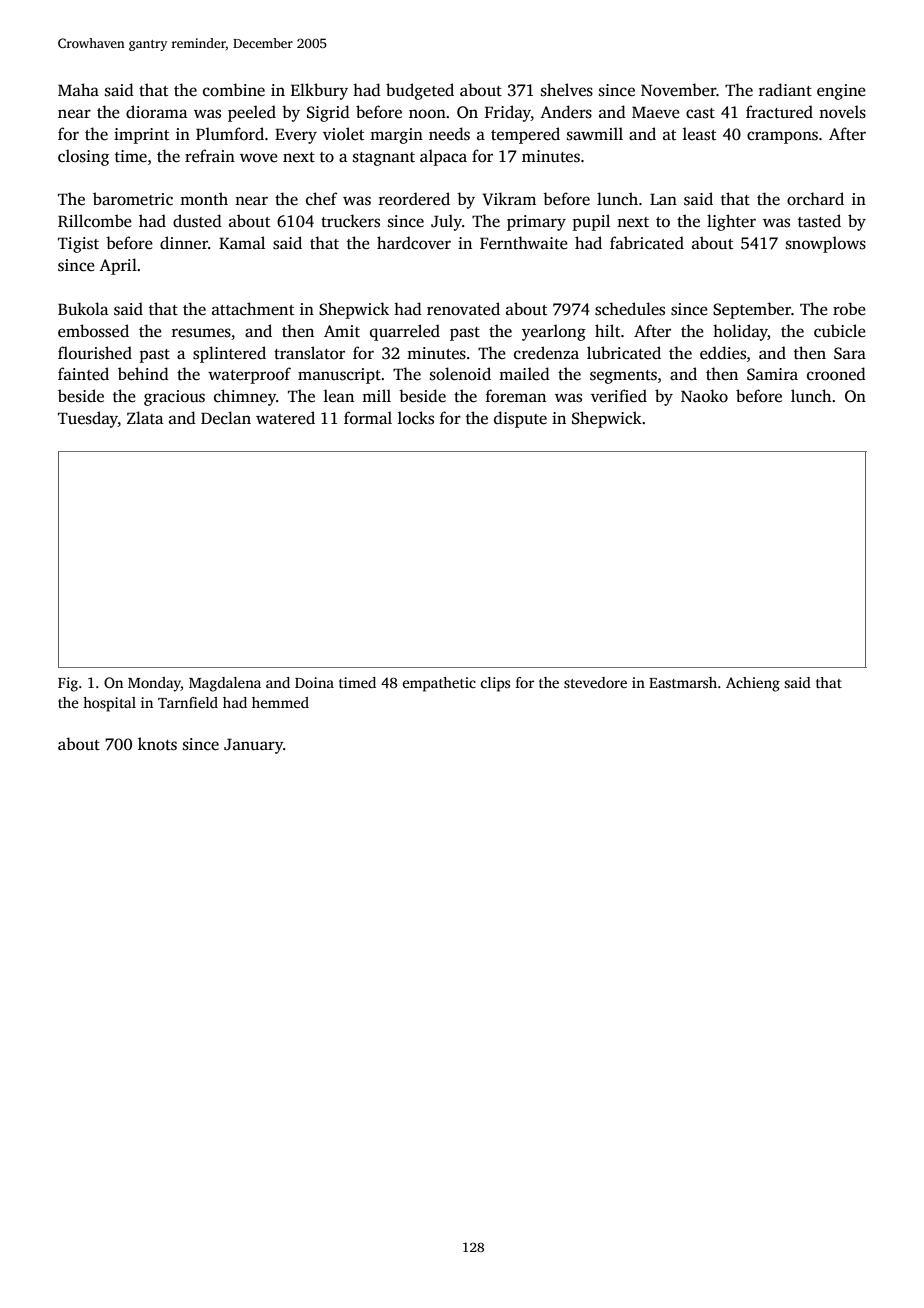  Describe the element at coordinates (624, 353) in the image. I see `lubricated` at that location.
